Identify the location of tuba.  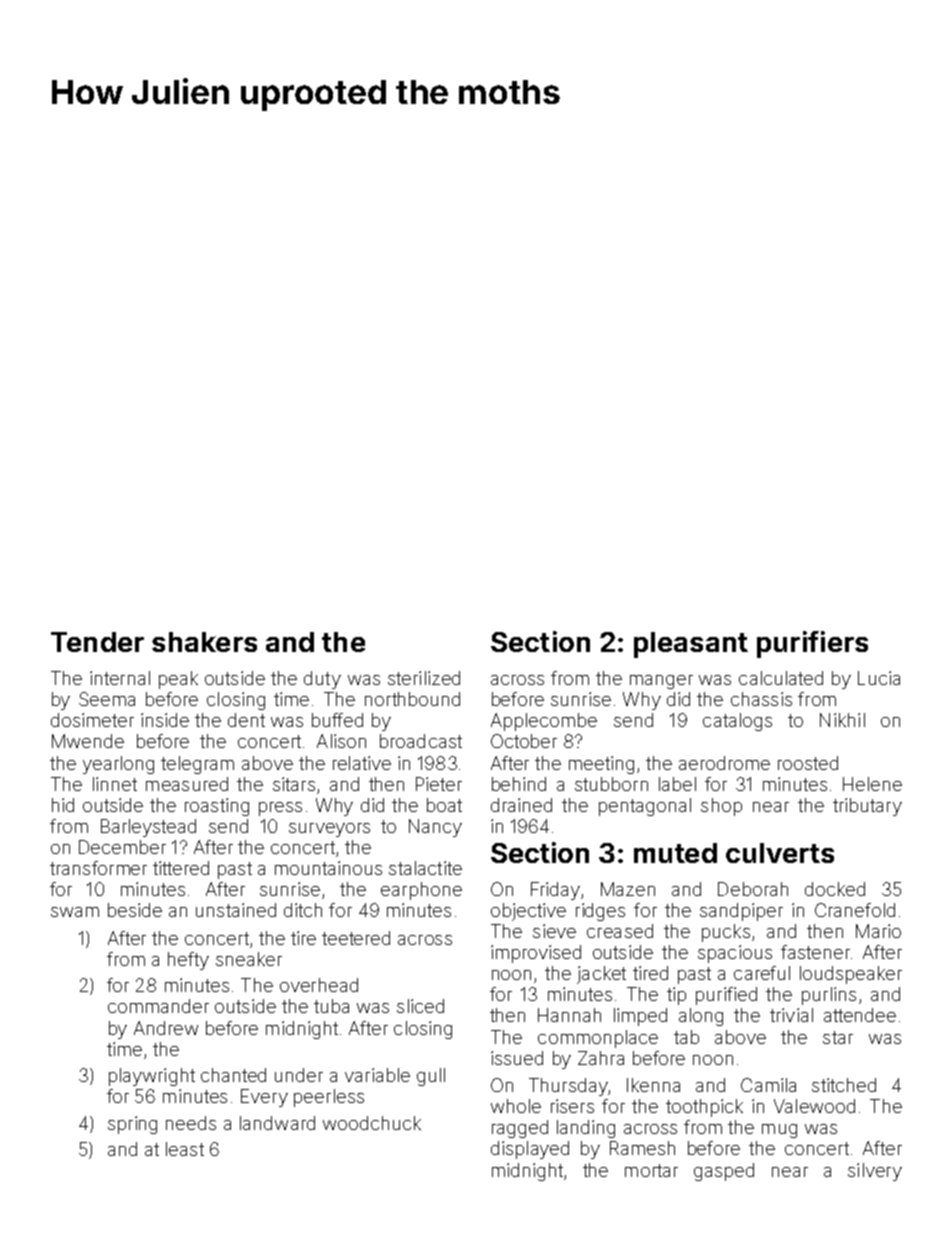
(331, 1006).
